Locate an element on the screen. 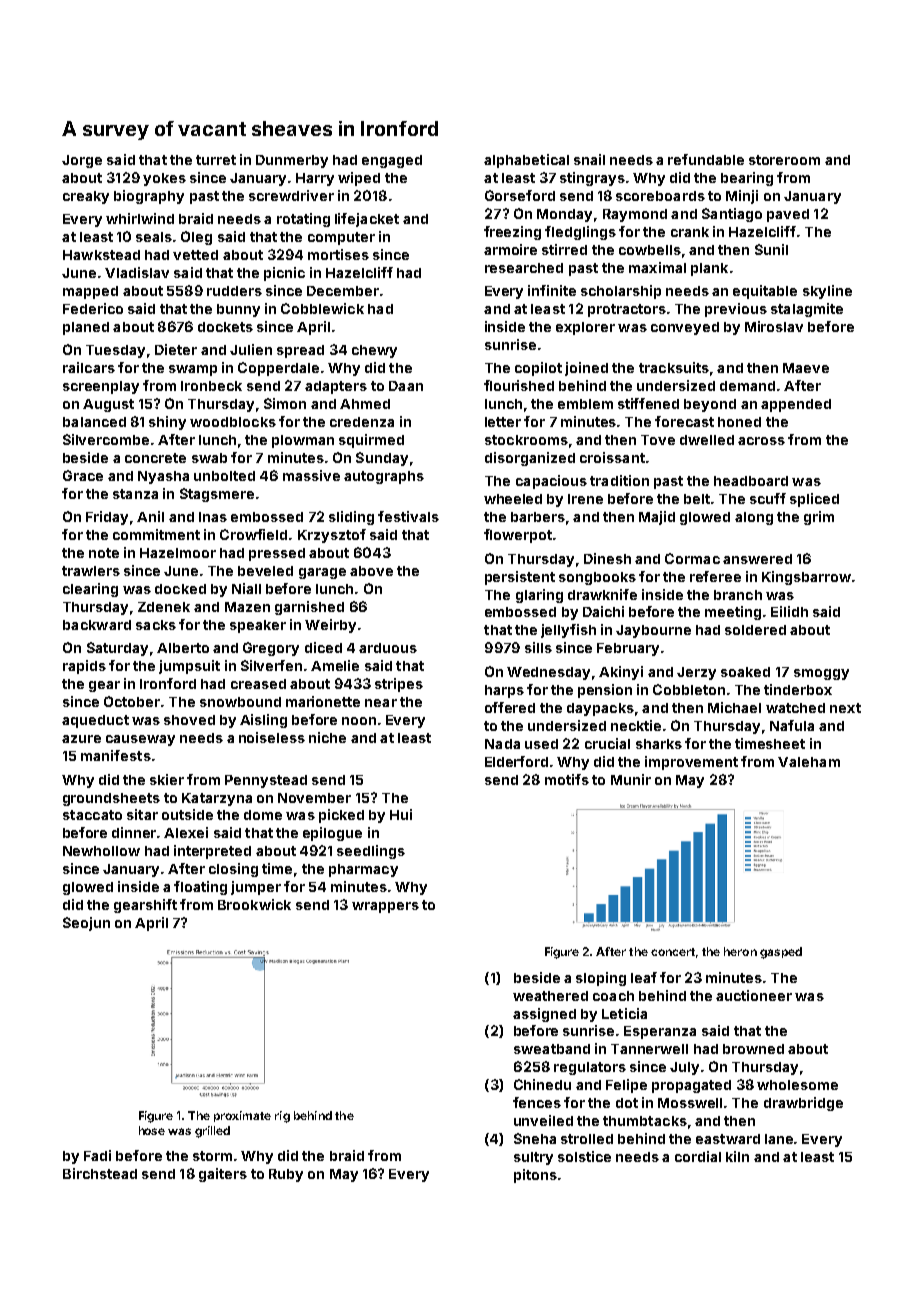 The width and height of the screenshot is (924, 1314). researched is located at coordinates (524, 268).
